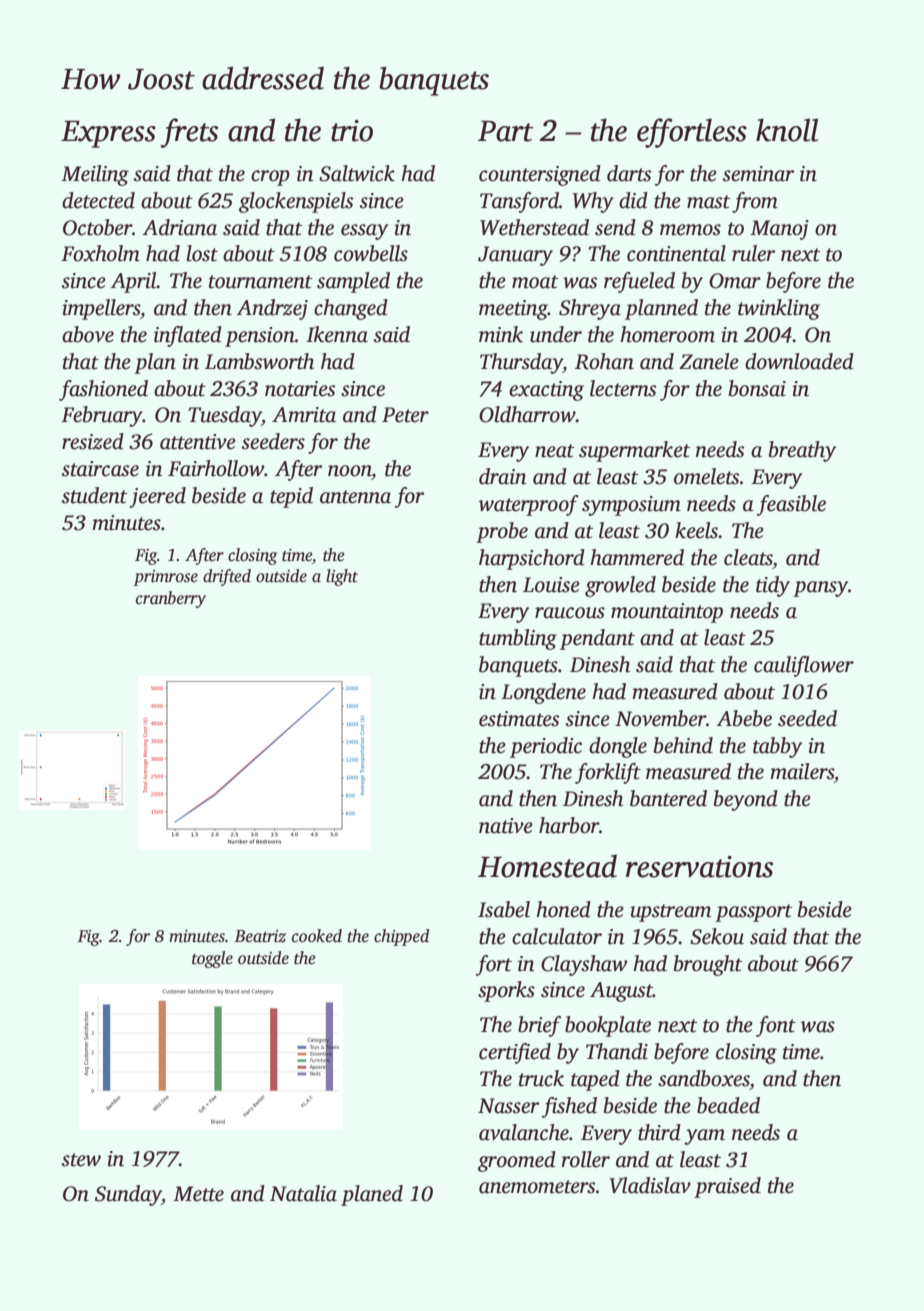 The image size is (924, 1311). What do you see at coordinates (81, 1160) in the page?
I see `stew` at bounding box center [81, 1160].
